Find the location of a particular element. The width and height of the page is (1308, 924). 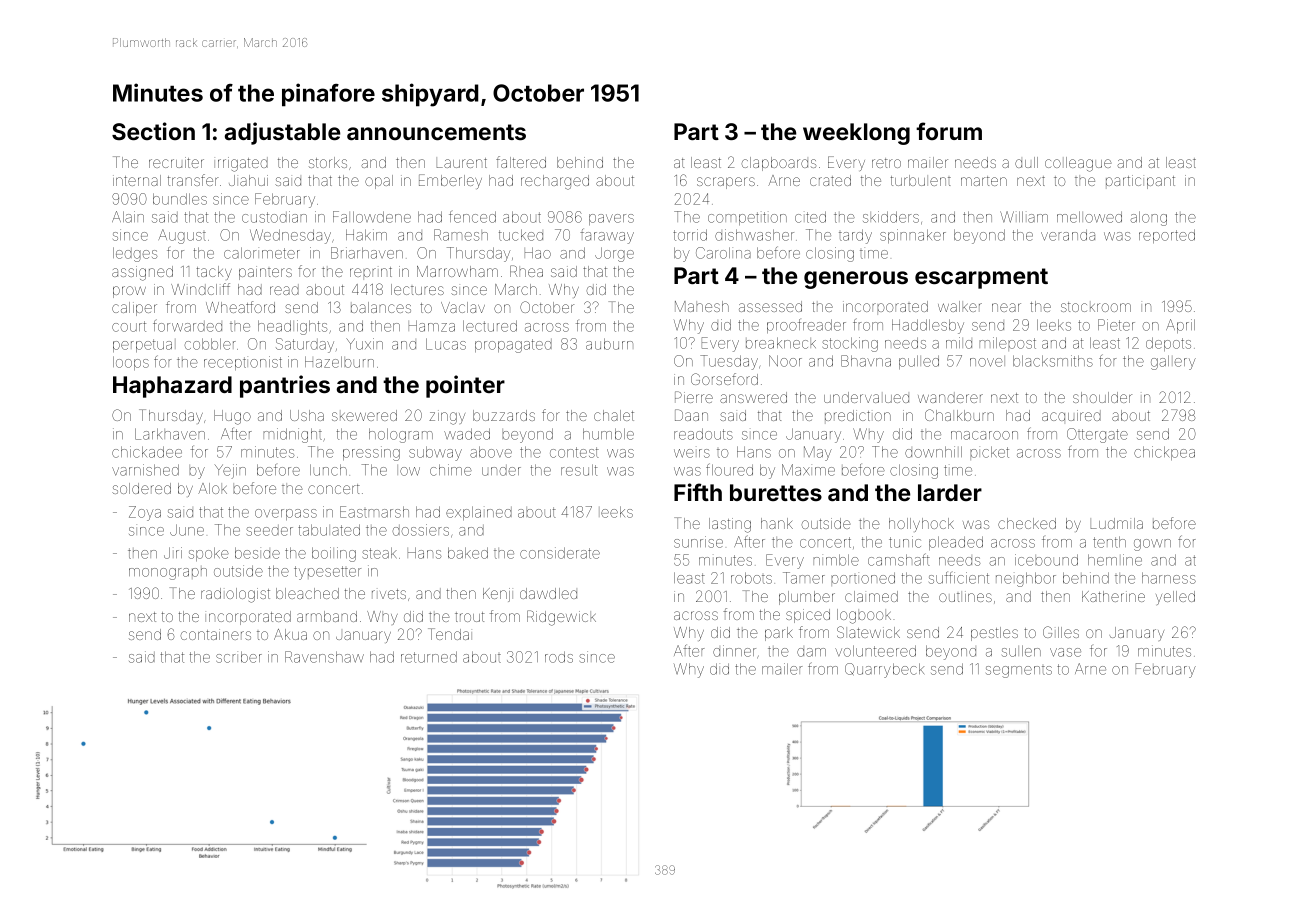

tenth is located at coordinates (1109, 542).
